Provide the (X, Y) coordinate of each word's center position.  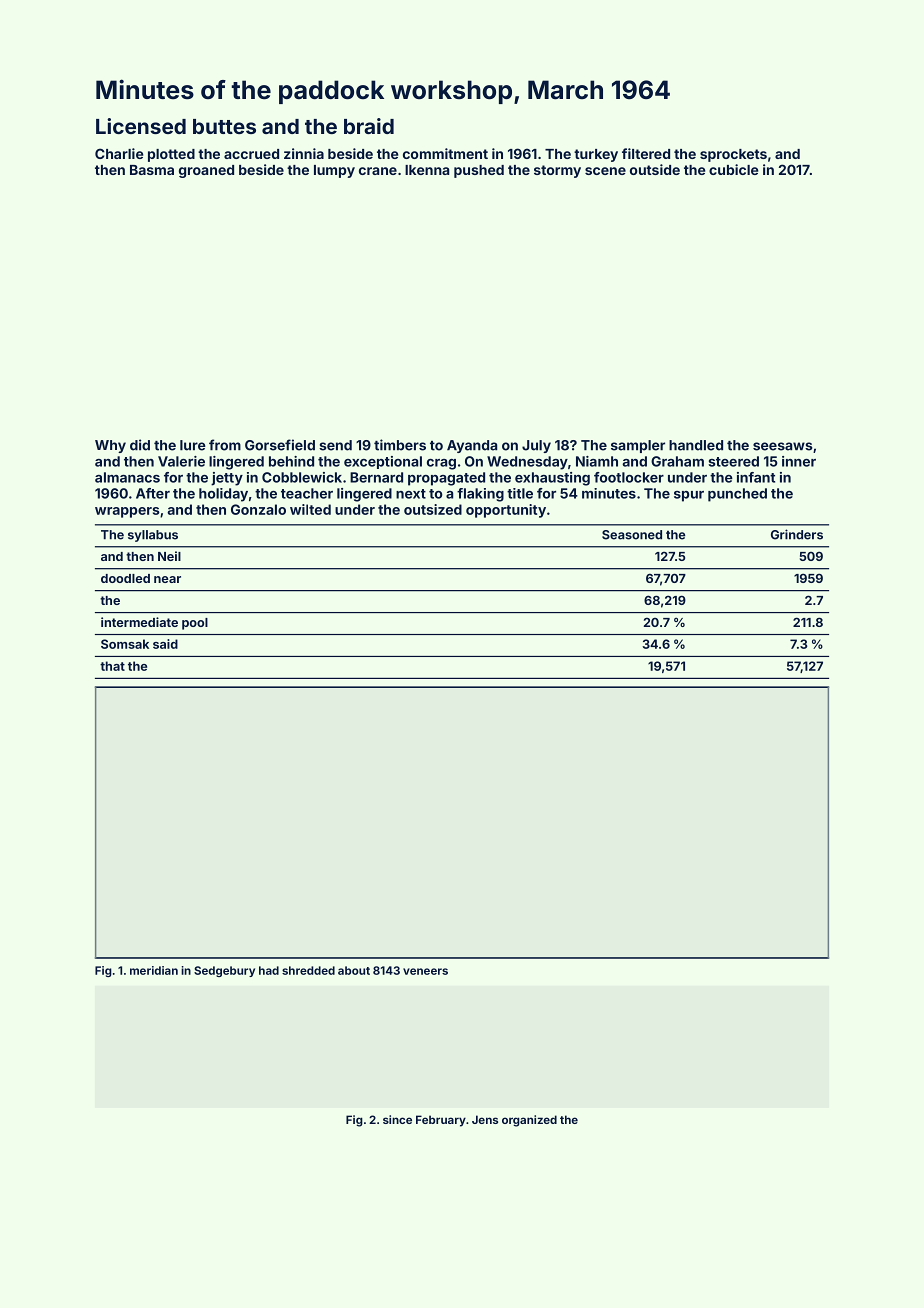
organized (529, 1121)
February (441, 1121)
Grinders (797, 534)
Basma (152, 170)
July (536, 446)
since (397, 1119)
